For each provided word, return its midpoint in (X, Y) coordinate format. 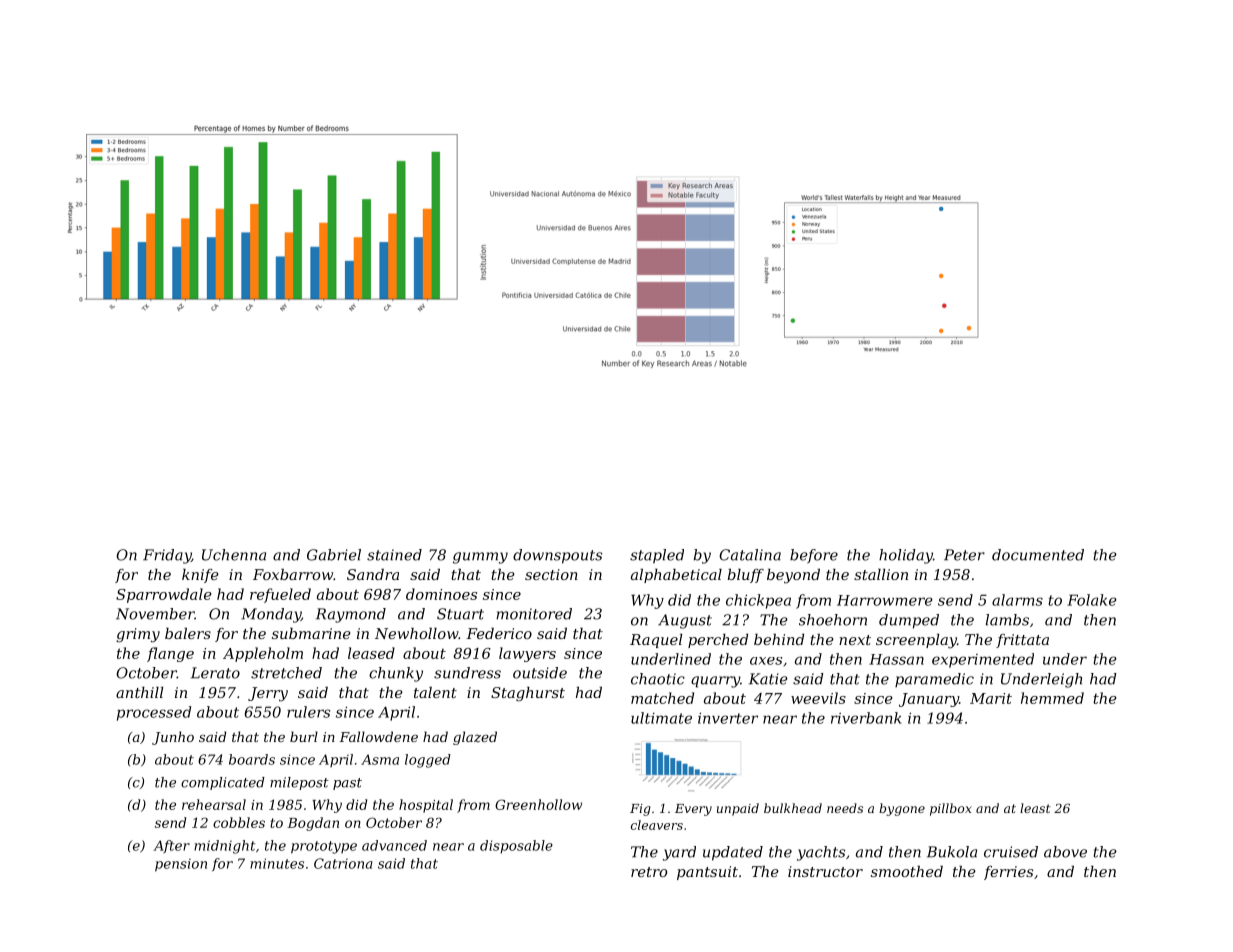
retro (649, 872)
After (172, 846)
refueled (280, 595)
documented (1038, 555)
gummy (480, 558)
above (1065, 852)
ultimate (661, 718)
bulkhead (793, 808)
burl (304, 736)
